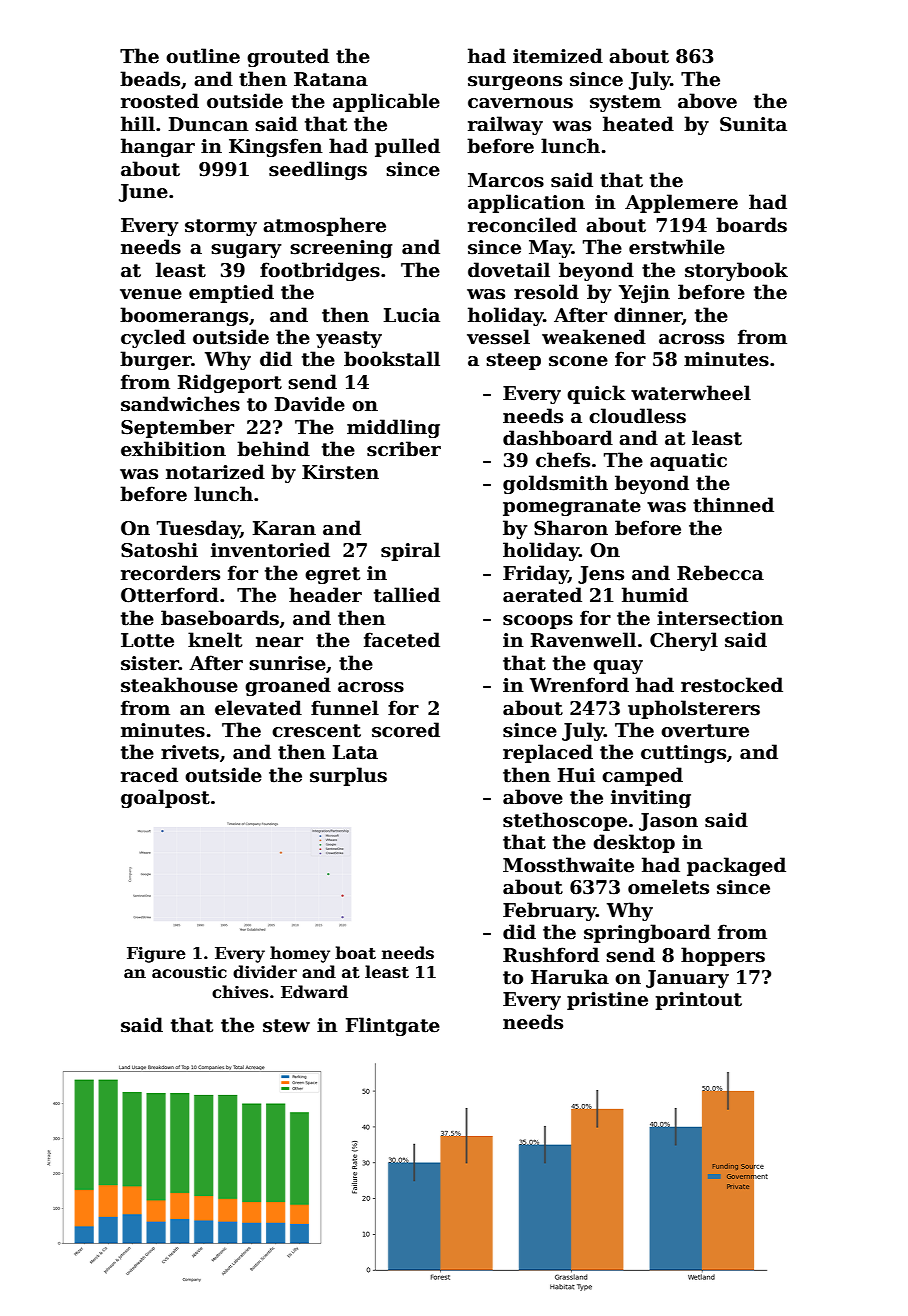 This document has height=1316, width=908. Describe the element at coordinates (509, 270) in the document. I see `dovetail` at that location.
